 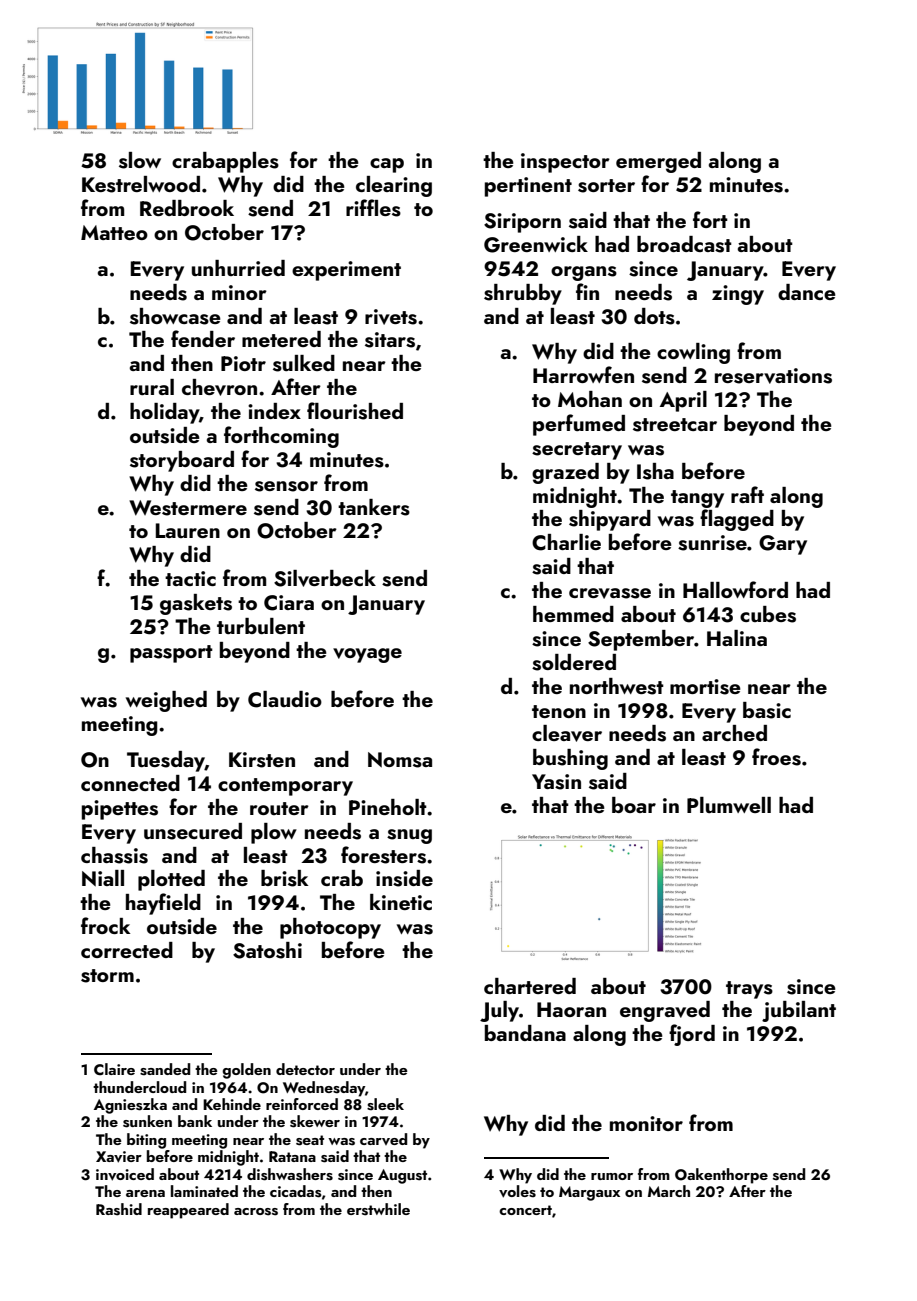 I want to click on tankers, so click(x=374, y=507).
